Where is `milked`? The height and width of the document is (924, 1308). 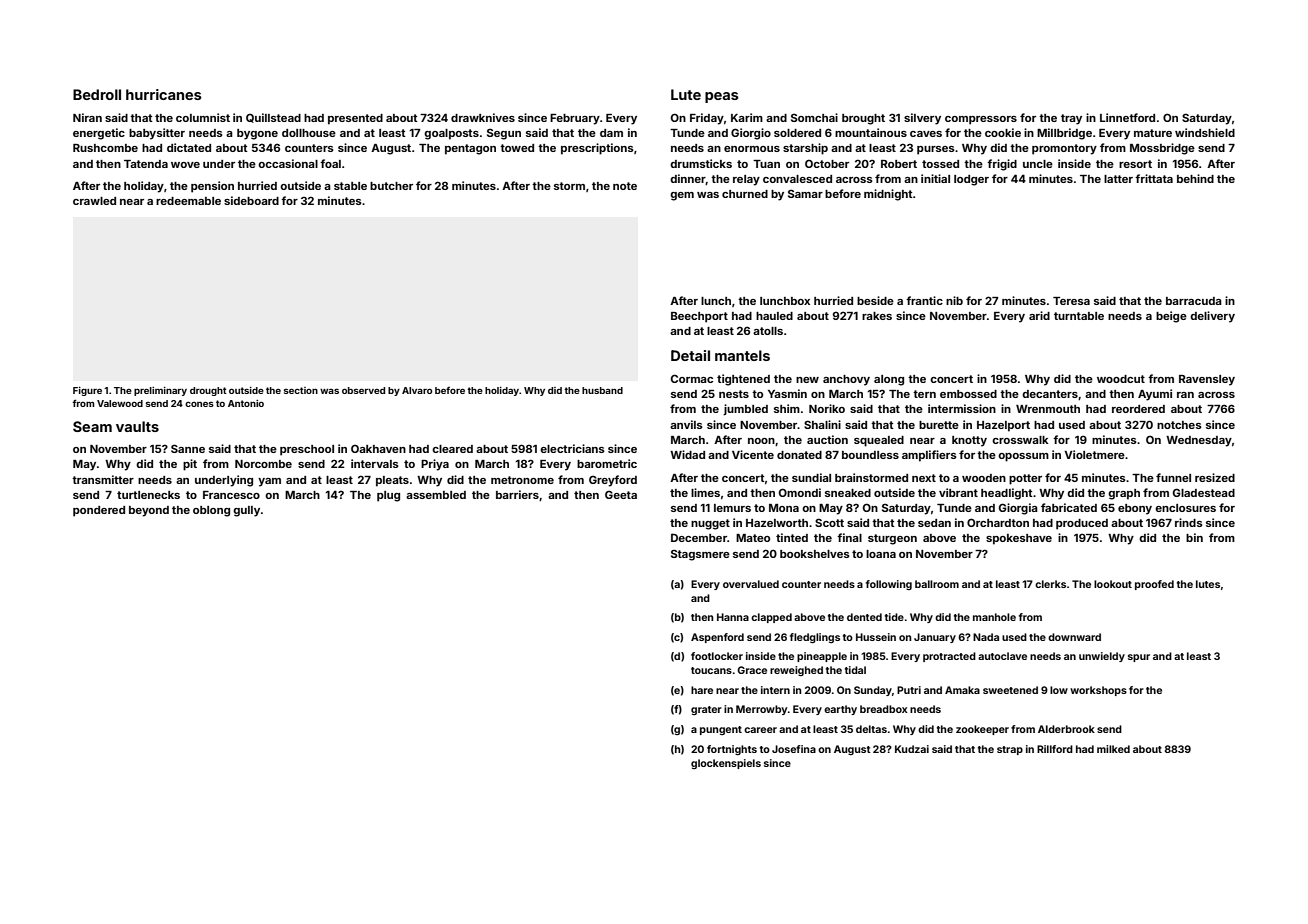
milked is located at coordinates (1113, 749).
